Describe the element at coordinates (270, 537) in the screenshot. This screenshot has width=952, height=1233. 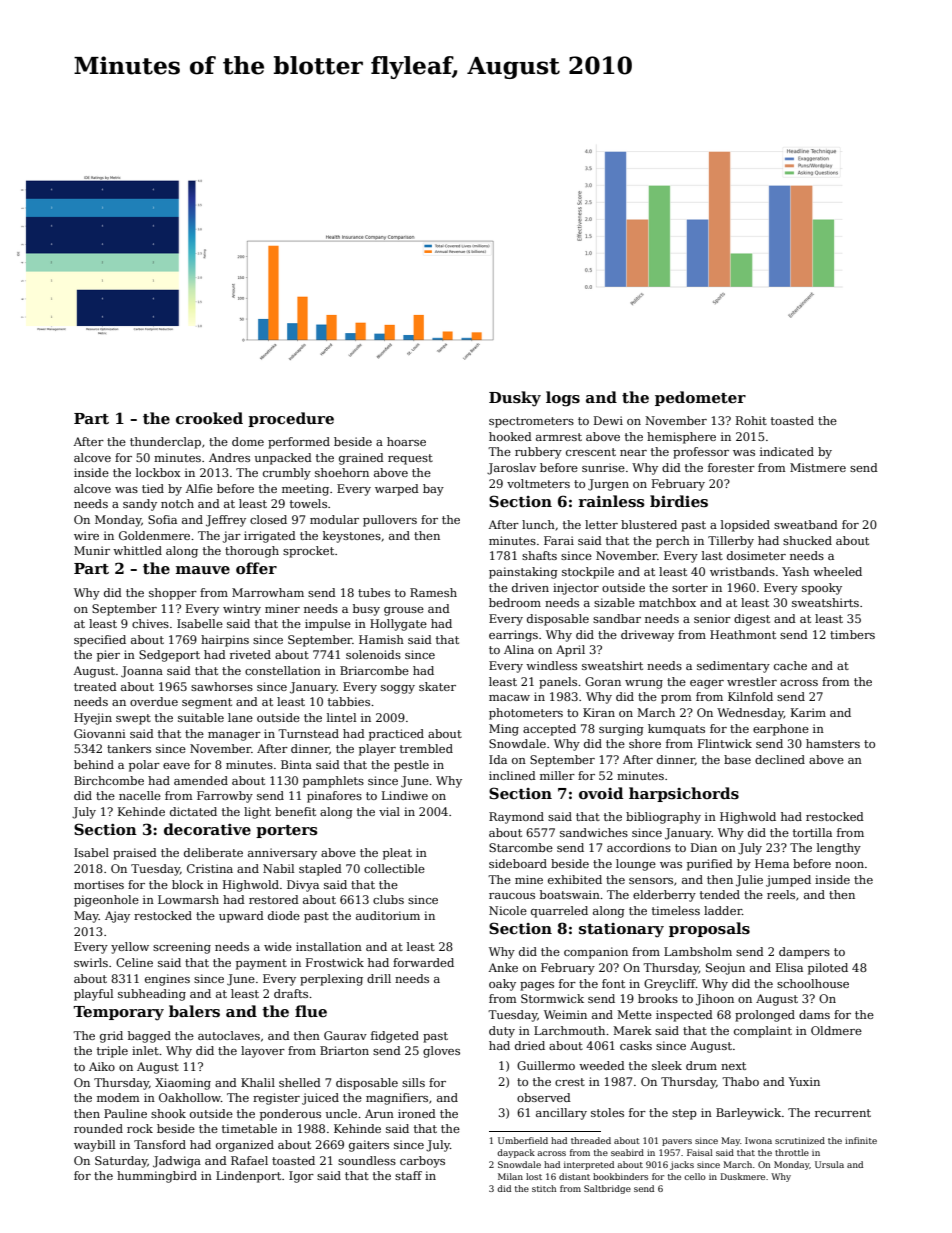
I see `irrigated` at that location.
